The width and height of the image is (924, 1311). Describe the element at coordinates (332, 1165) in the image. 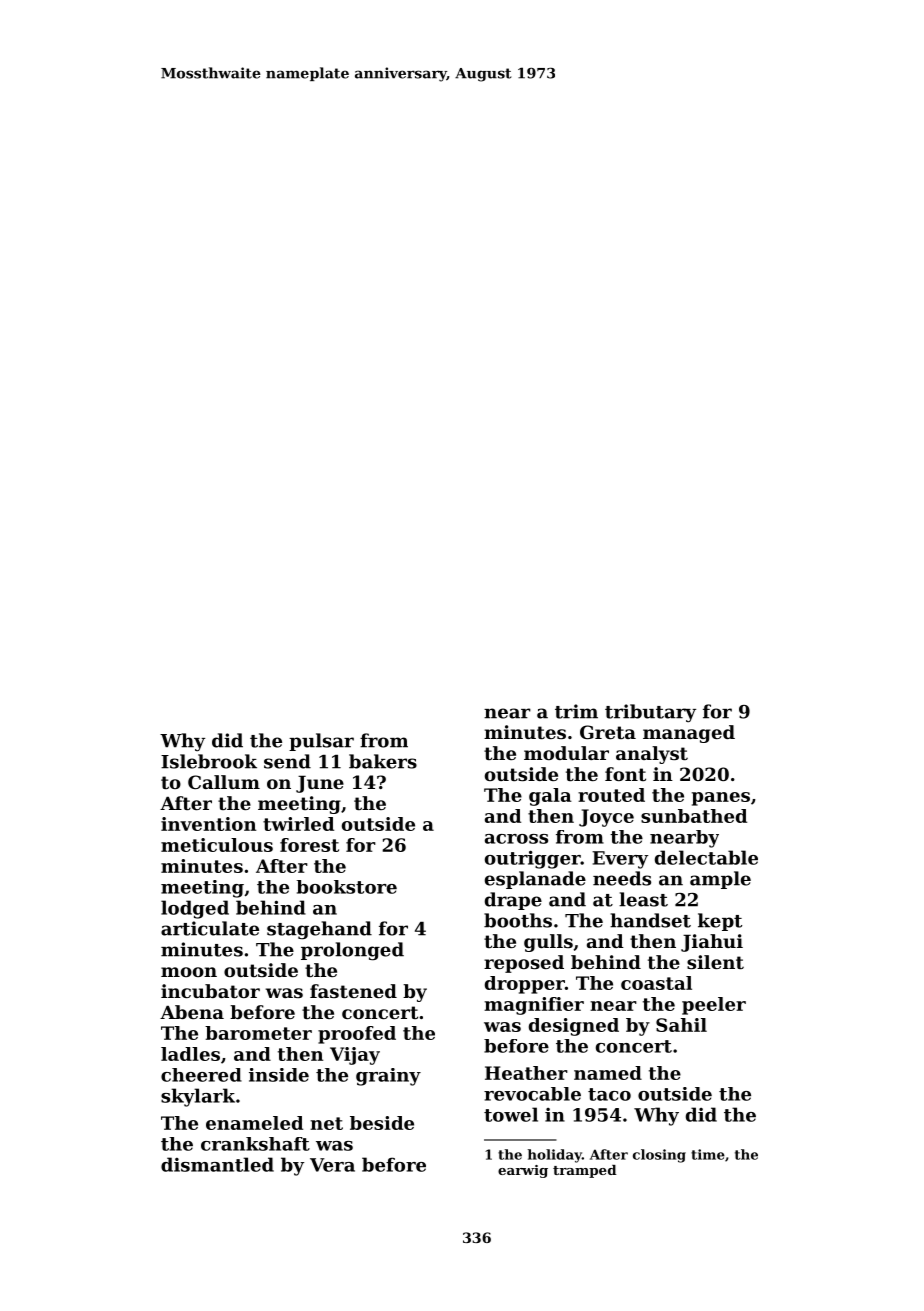

I see `Vera` at that location.
